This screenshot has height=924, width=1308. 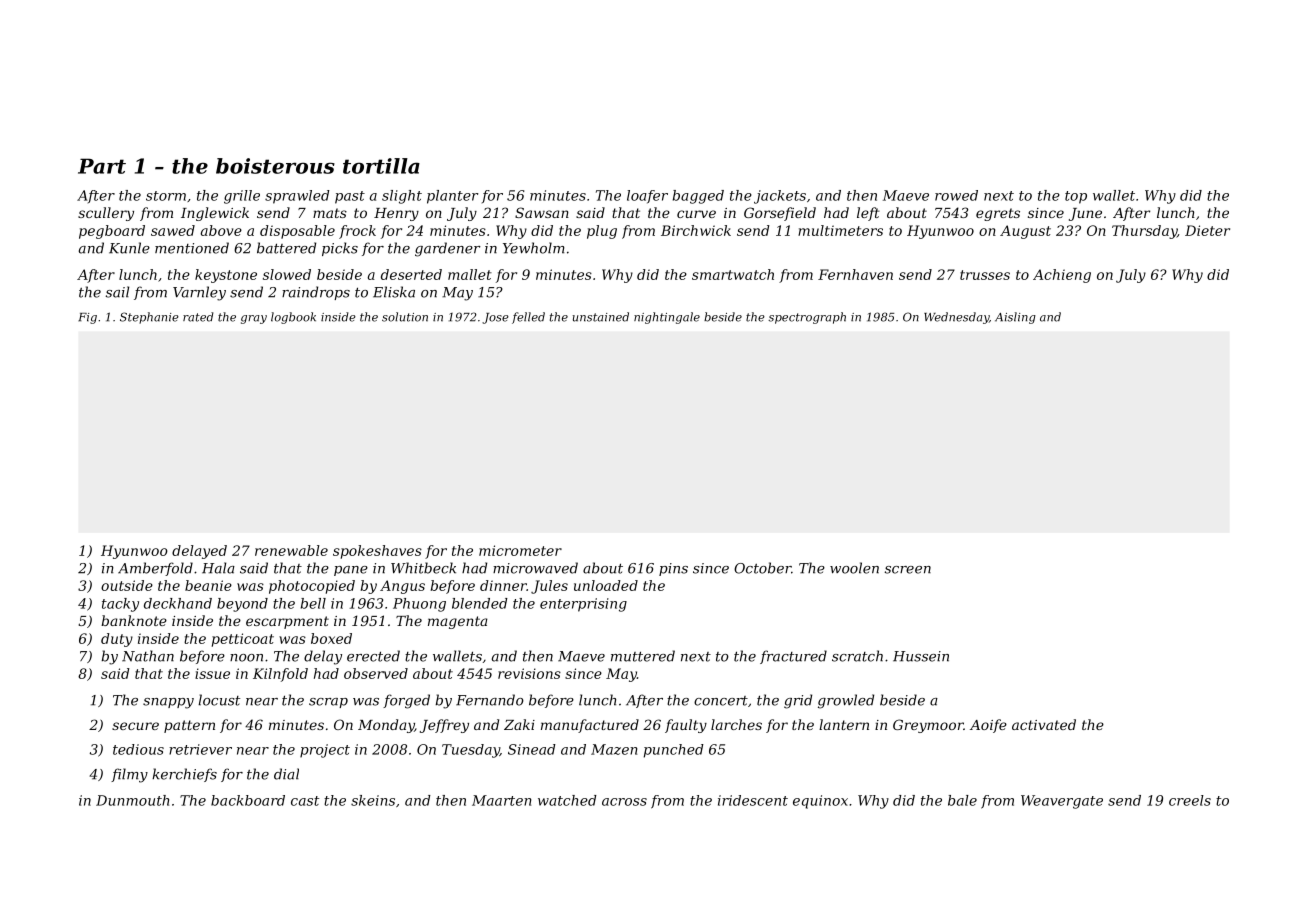 I want to click on Part, so click(x=102, y=166).
